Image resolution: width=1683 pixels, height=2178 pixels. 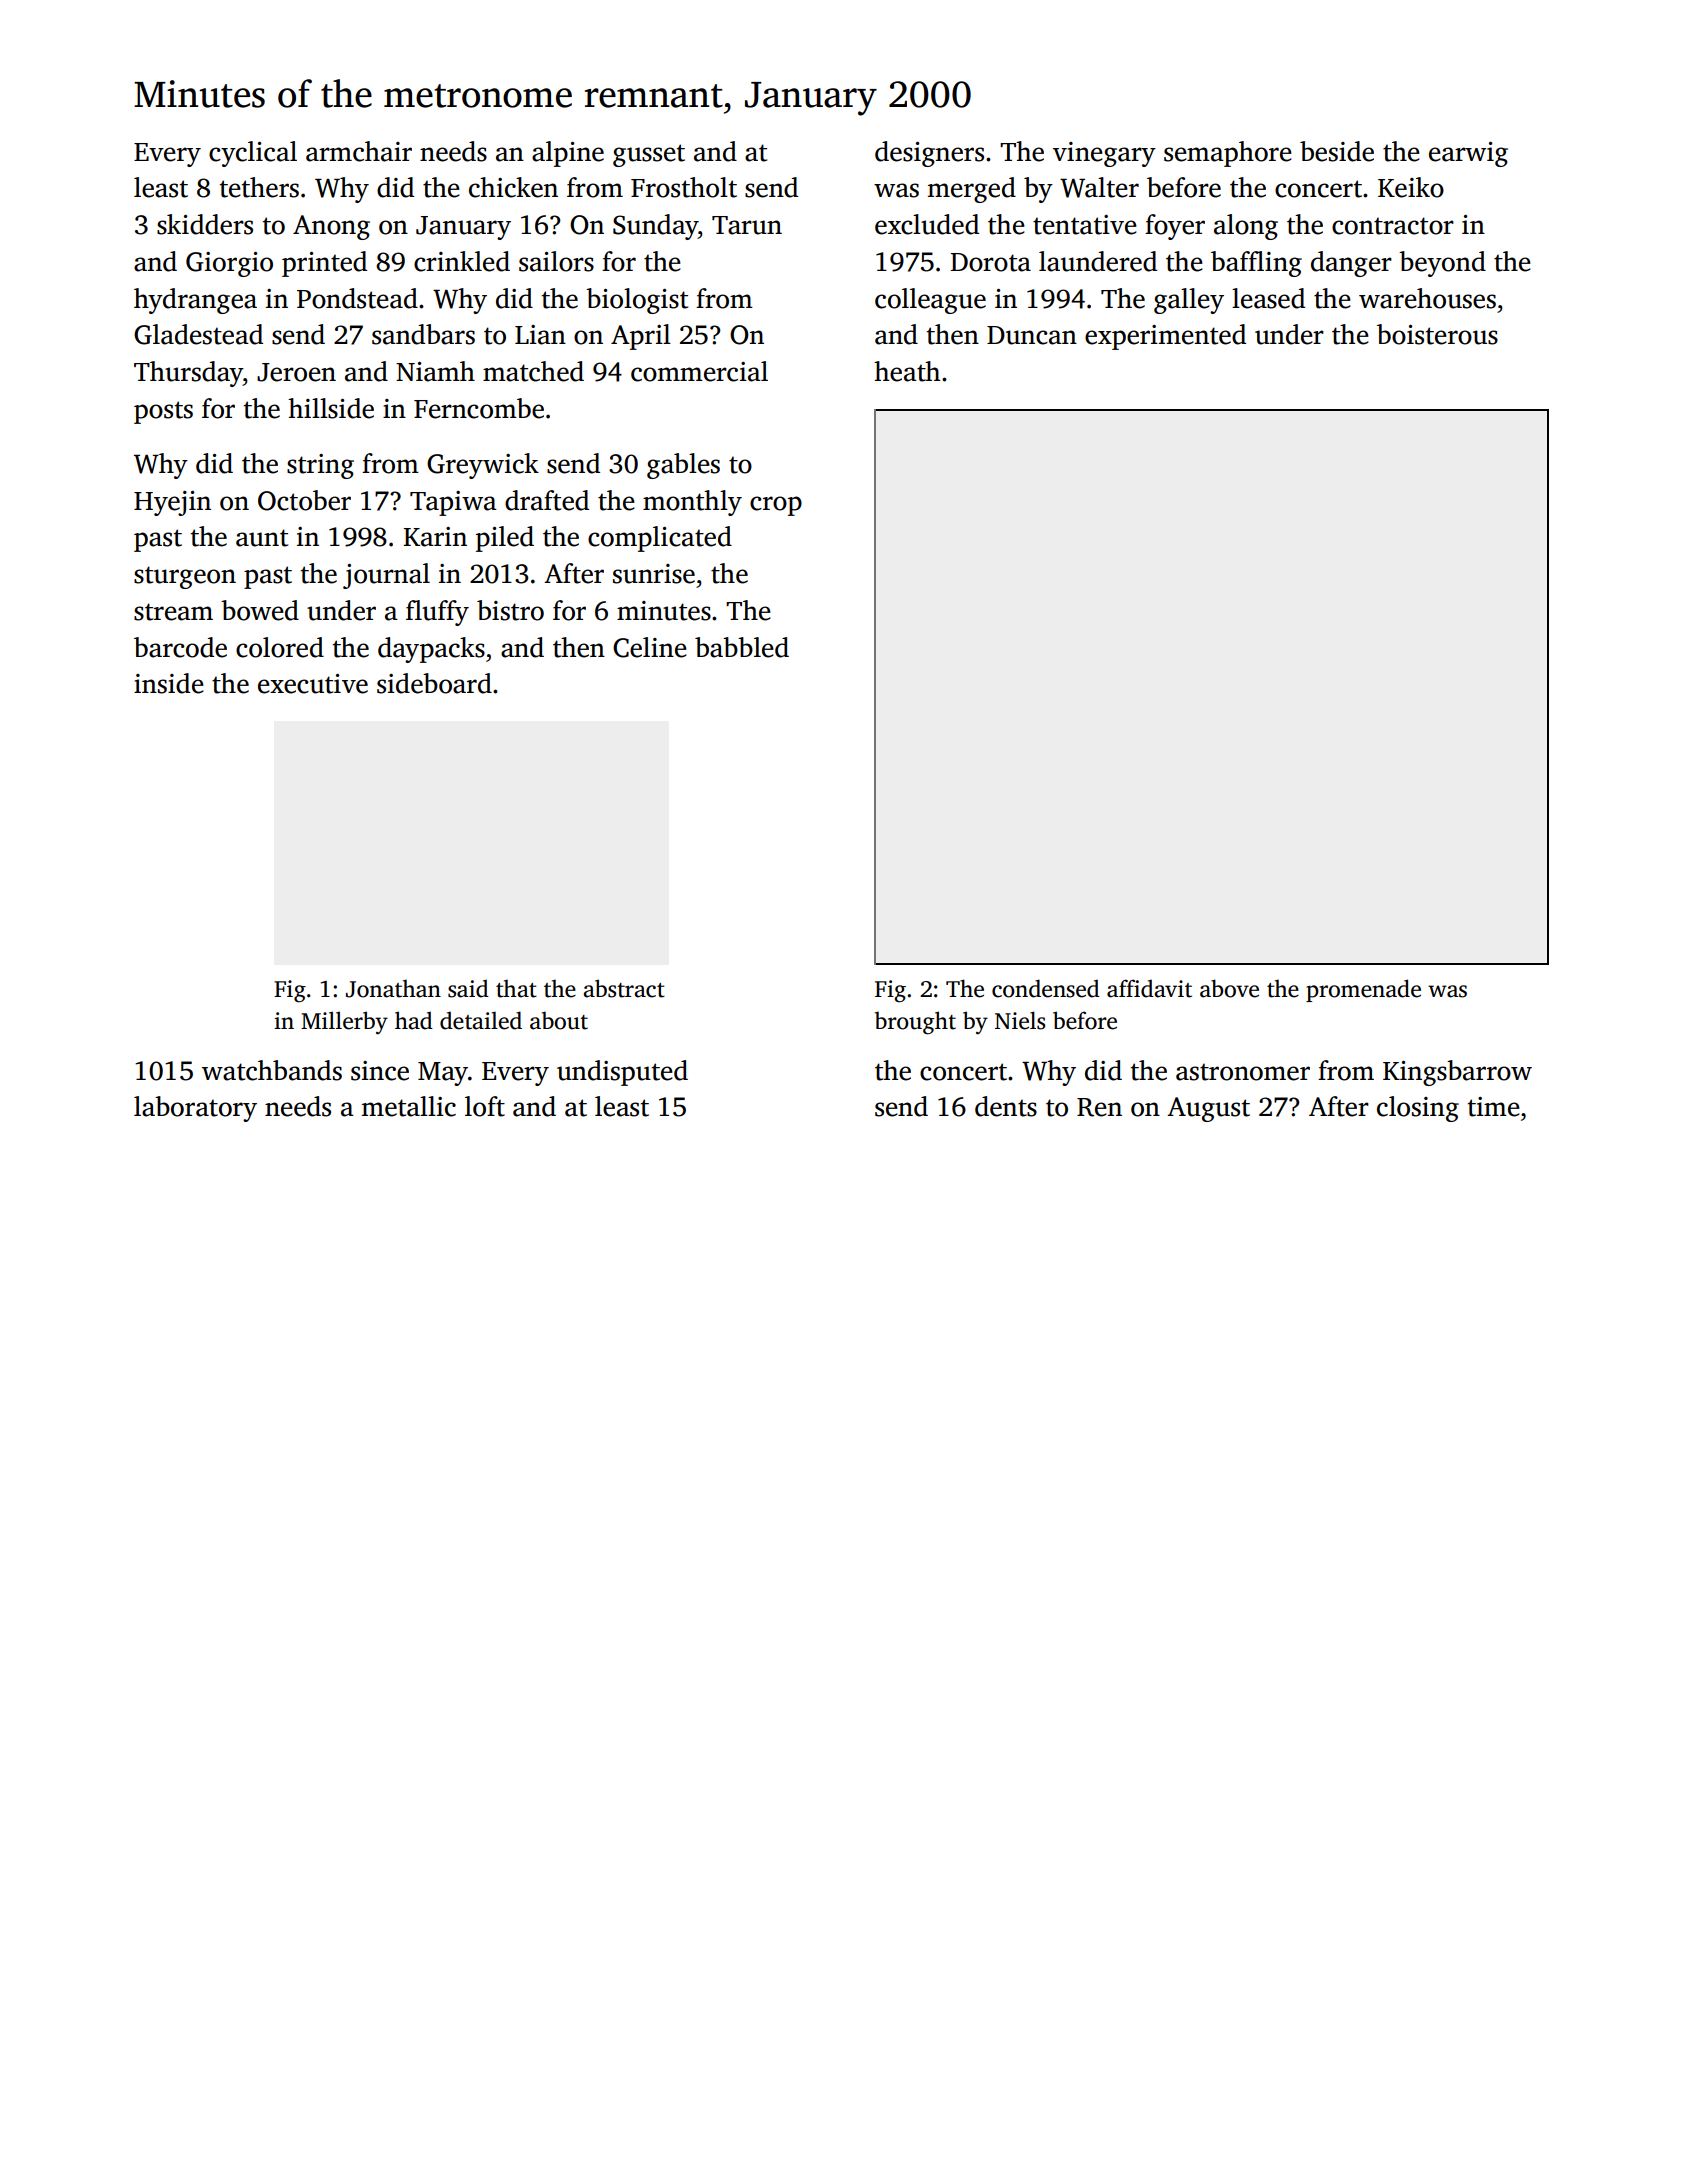 I want to click on since, so click(x=380, y=1071).
